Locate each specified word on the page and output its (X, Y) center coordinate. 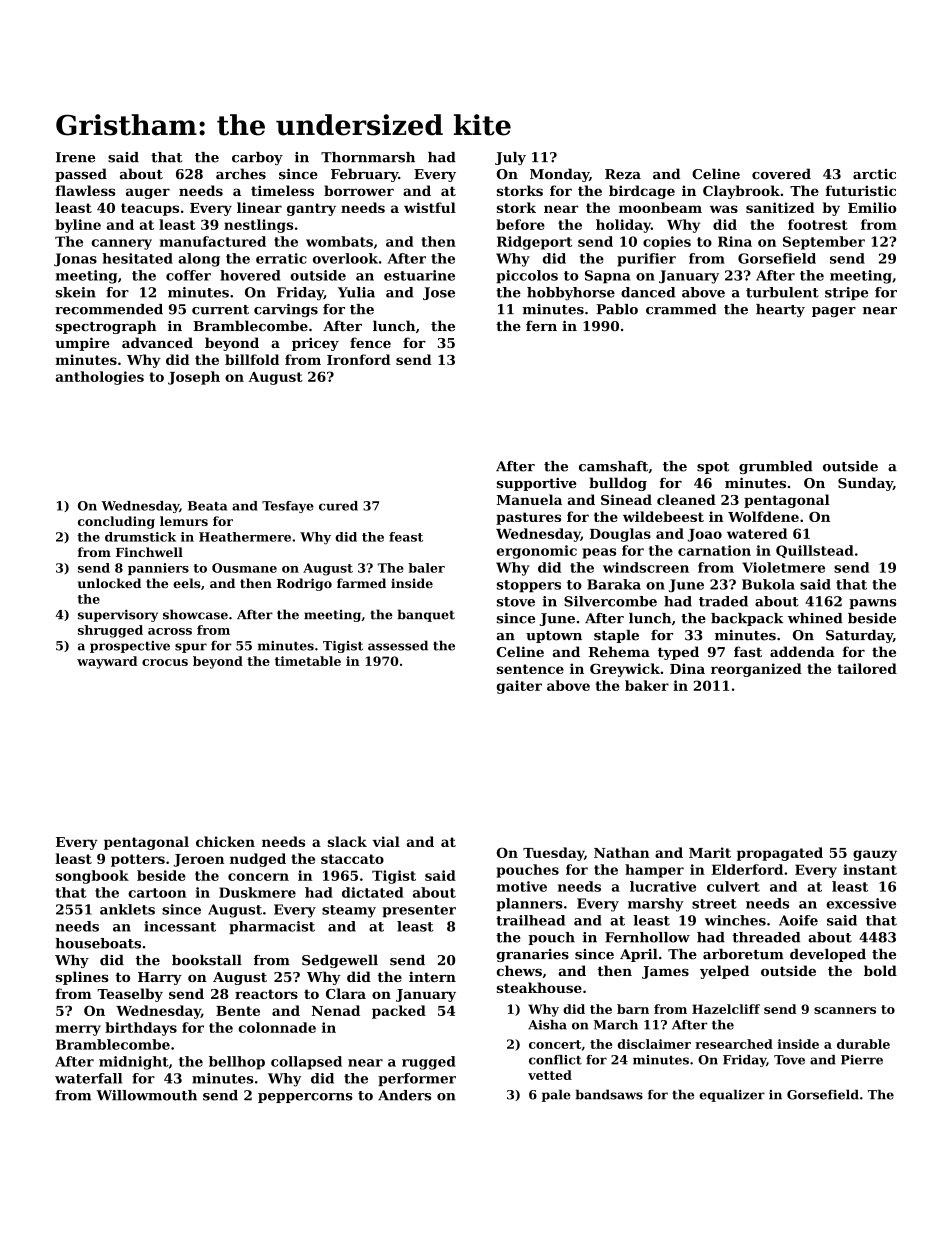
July (510, 158)
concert (555, 1044)
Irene (75, 157)
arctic (874, 174)
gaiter (519, 687)
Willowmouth (146, 1095)
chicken (225, 841)
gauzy (875, 855)
